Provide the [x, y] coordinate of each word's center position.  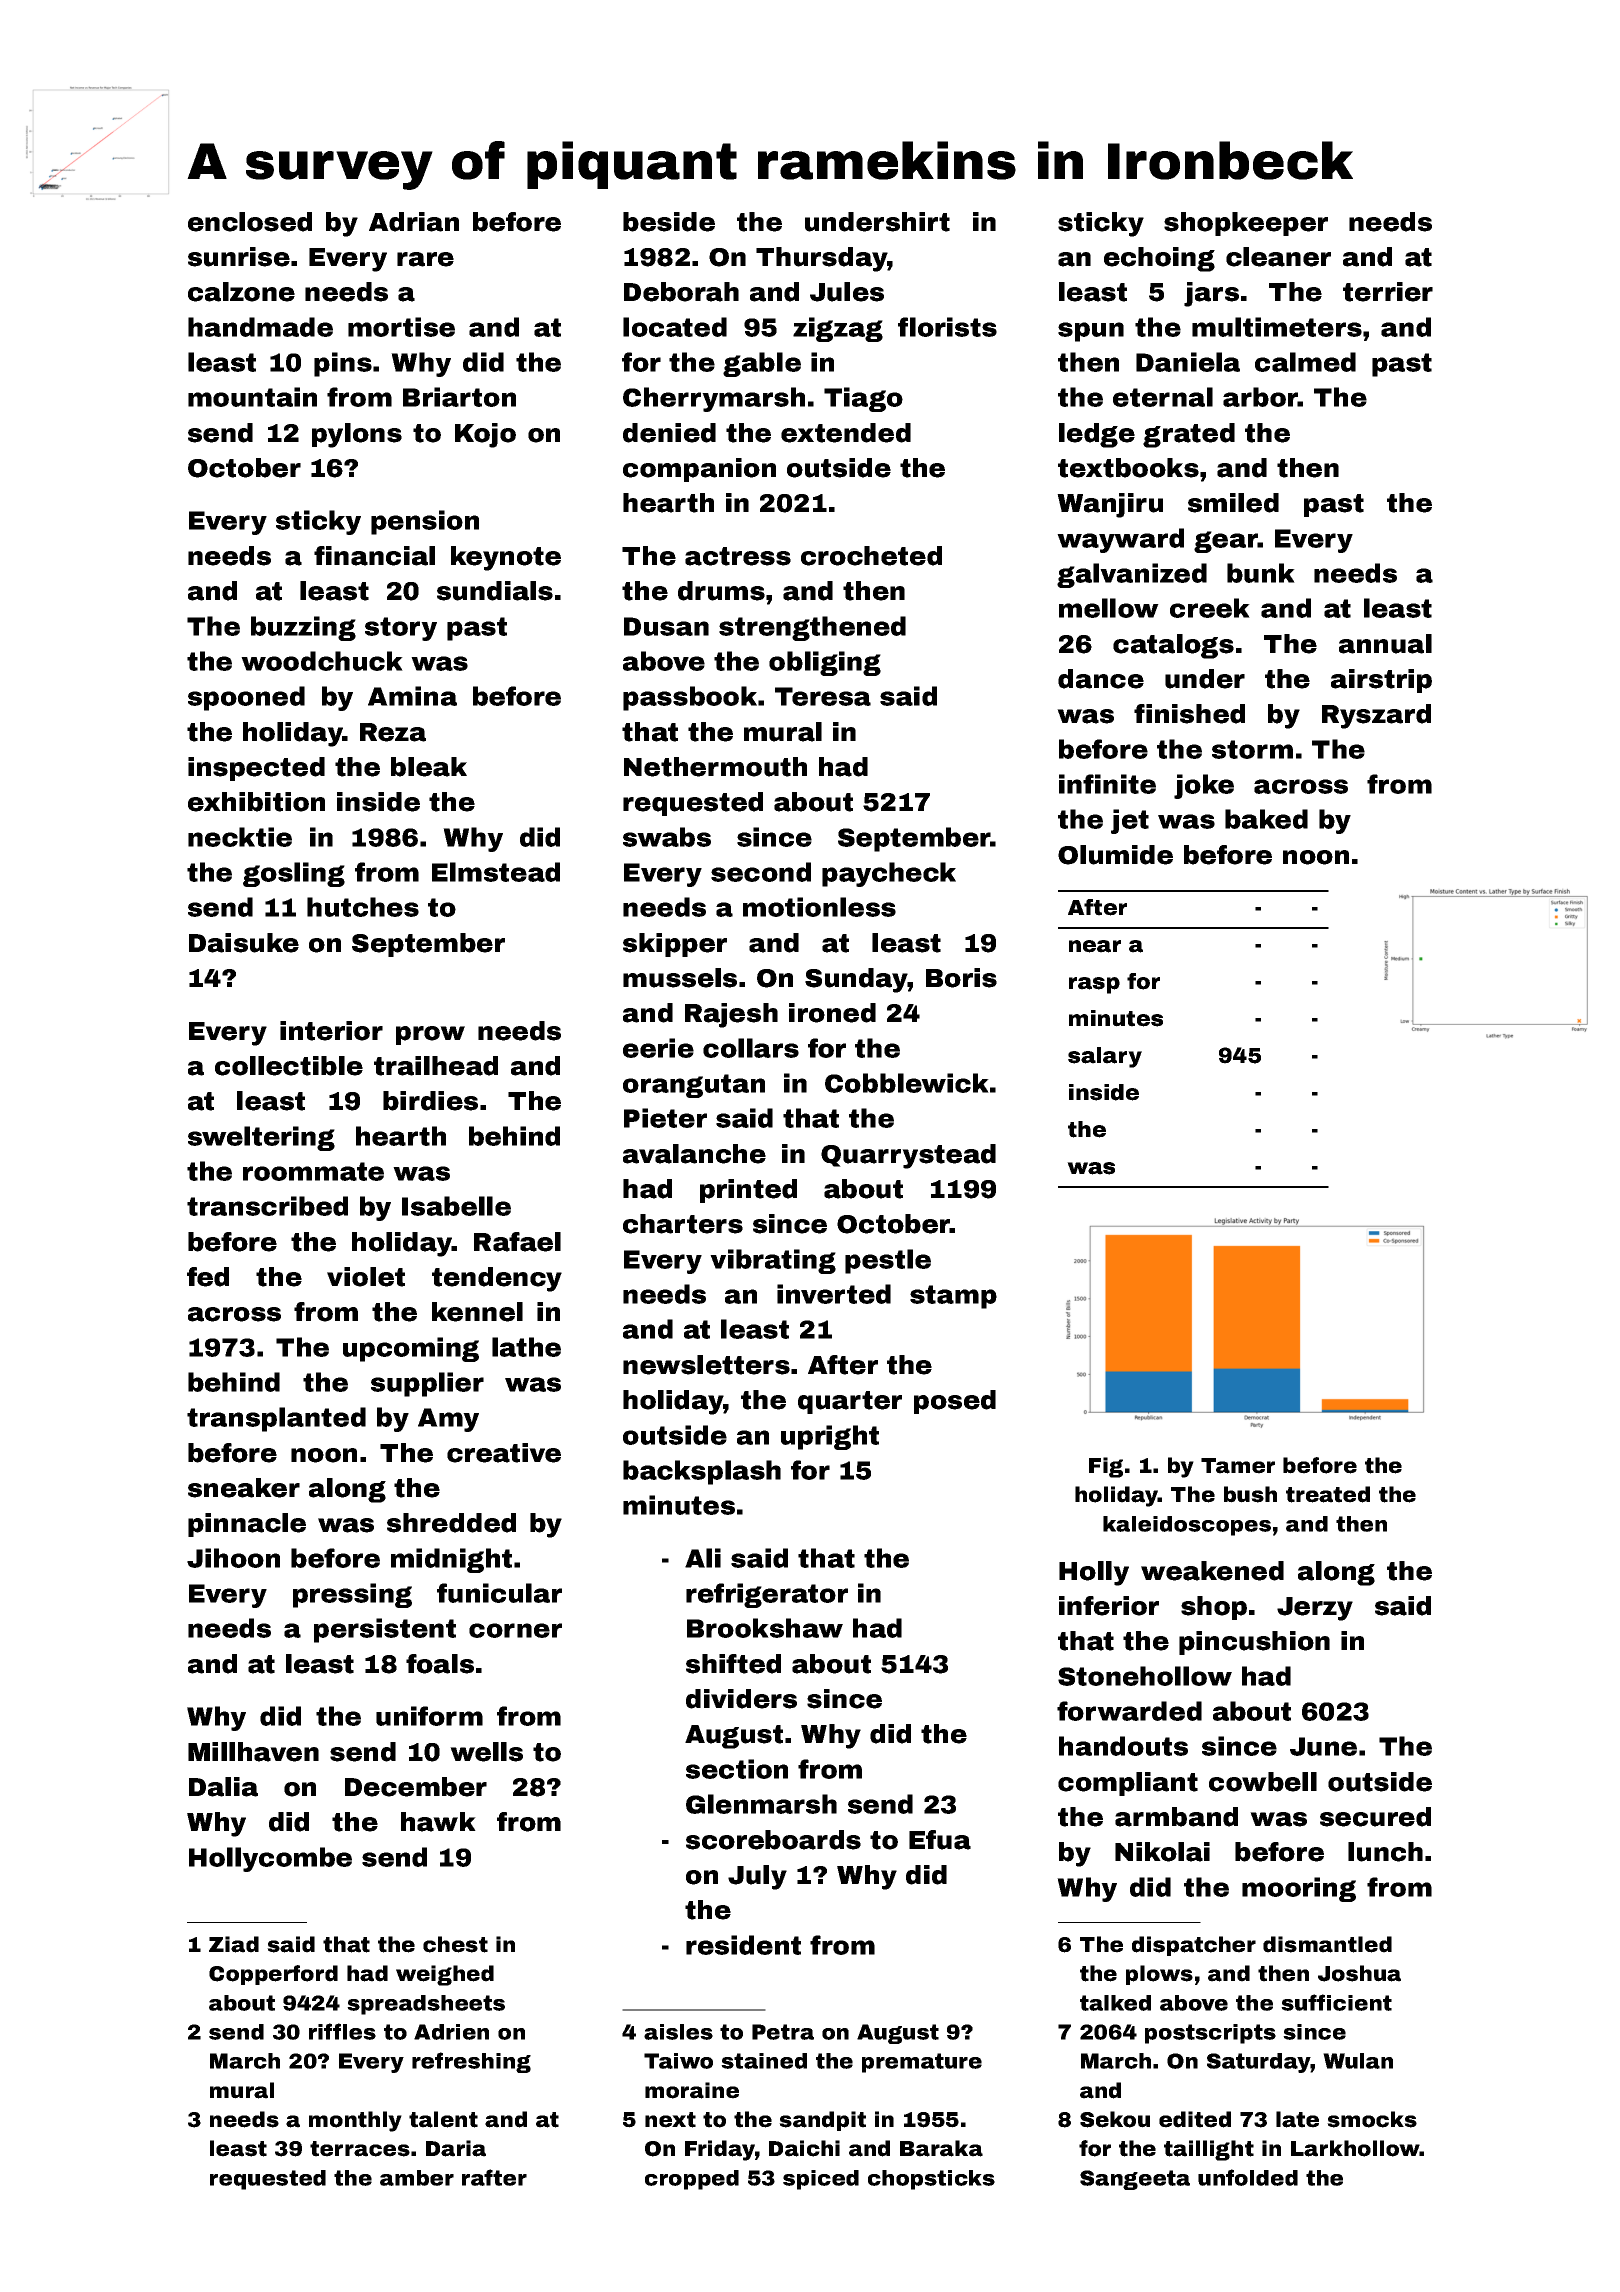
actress [738, 556]
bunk [1261, 573]
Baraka [941, 2148]
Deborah [681, 292]
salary [1105, 1057]
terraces [360, 2149]
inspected [256, 769]
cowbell [1263, 1782]
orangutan [694, 1086]
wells [486, 1752]
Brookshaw [765, 1628]
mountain [252, 397]
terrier [1388, 292]
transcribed [267, 1206]
